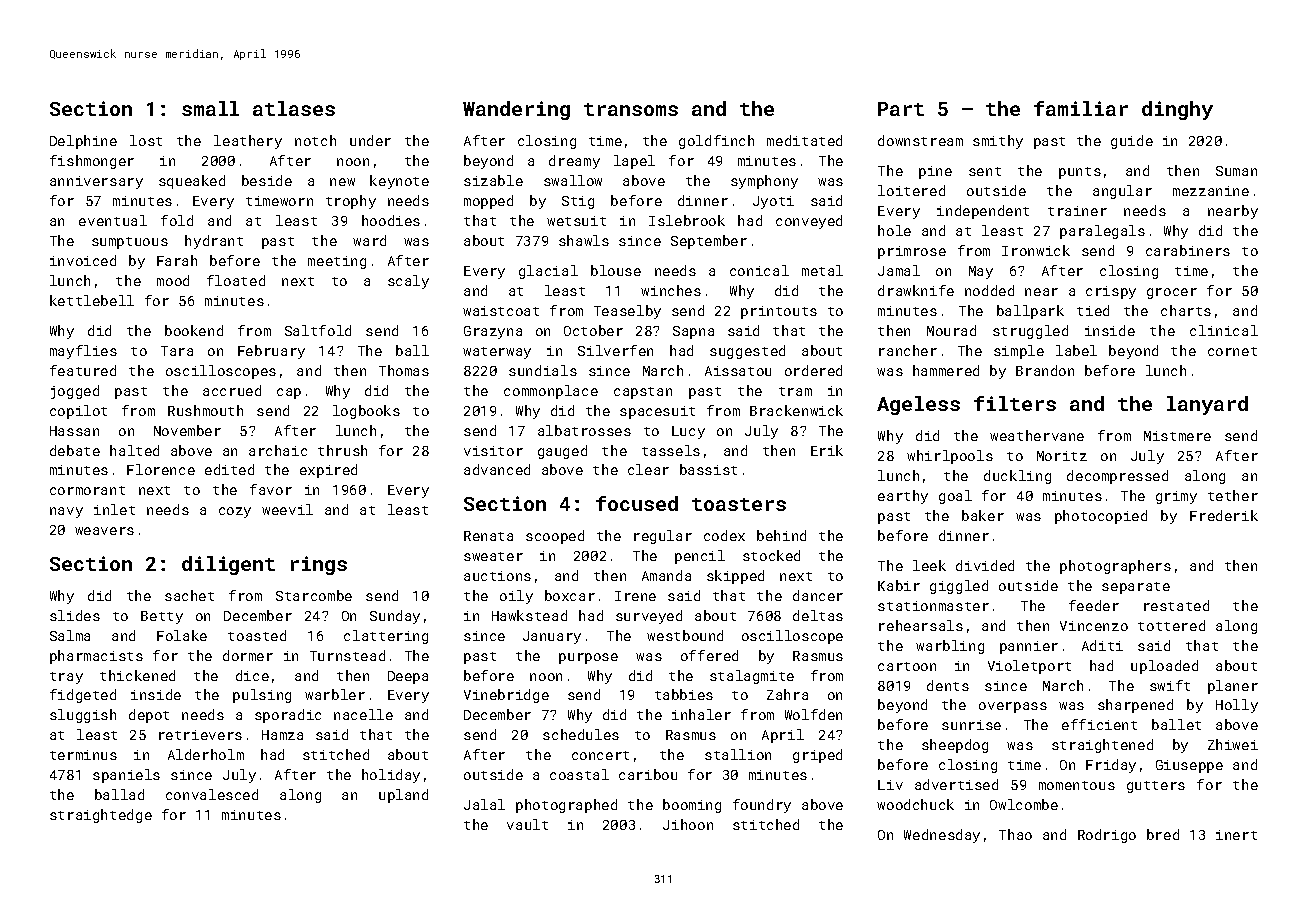 The image size is (1308, 924). Describe the element at coordinates (70, 635) in the screenshot. I see `Salma` at that location.
